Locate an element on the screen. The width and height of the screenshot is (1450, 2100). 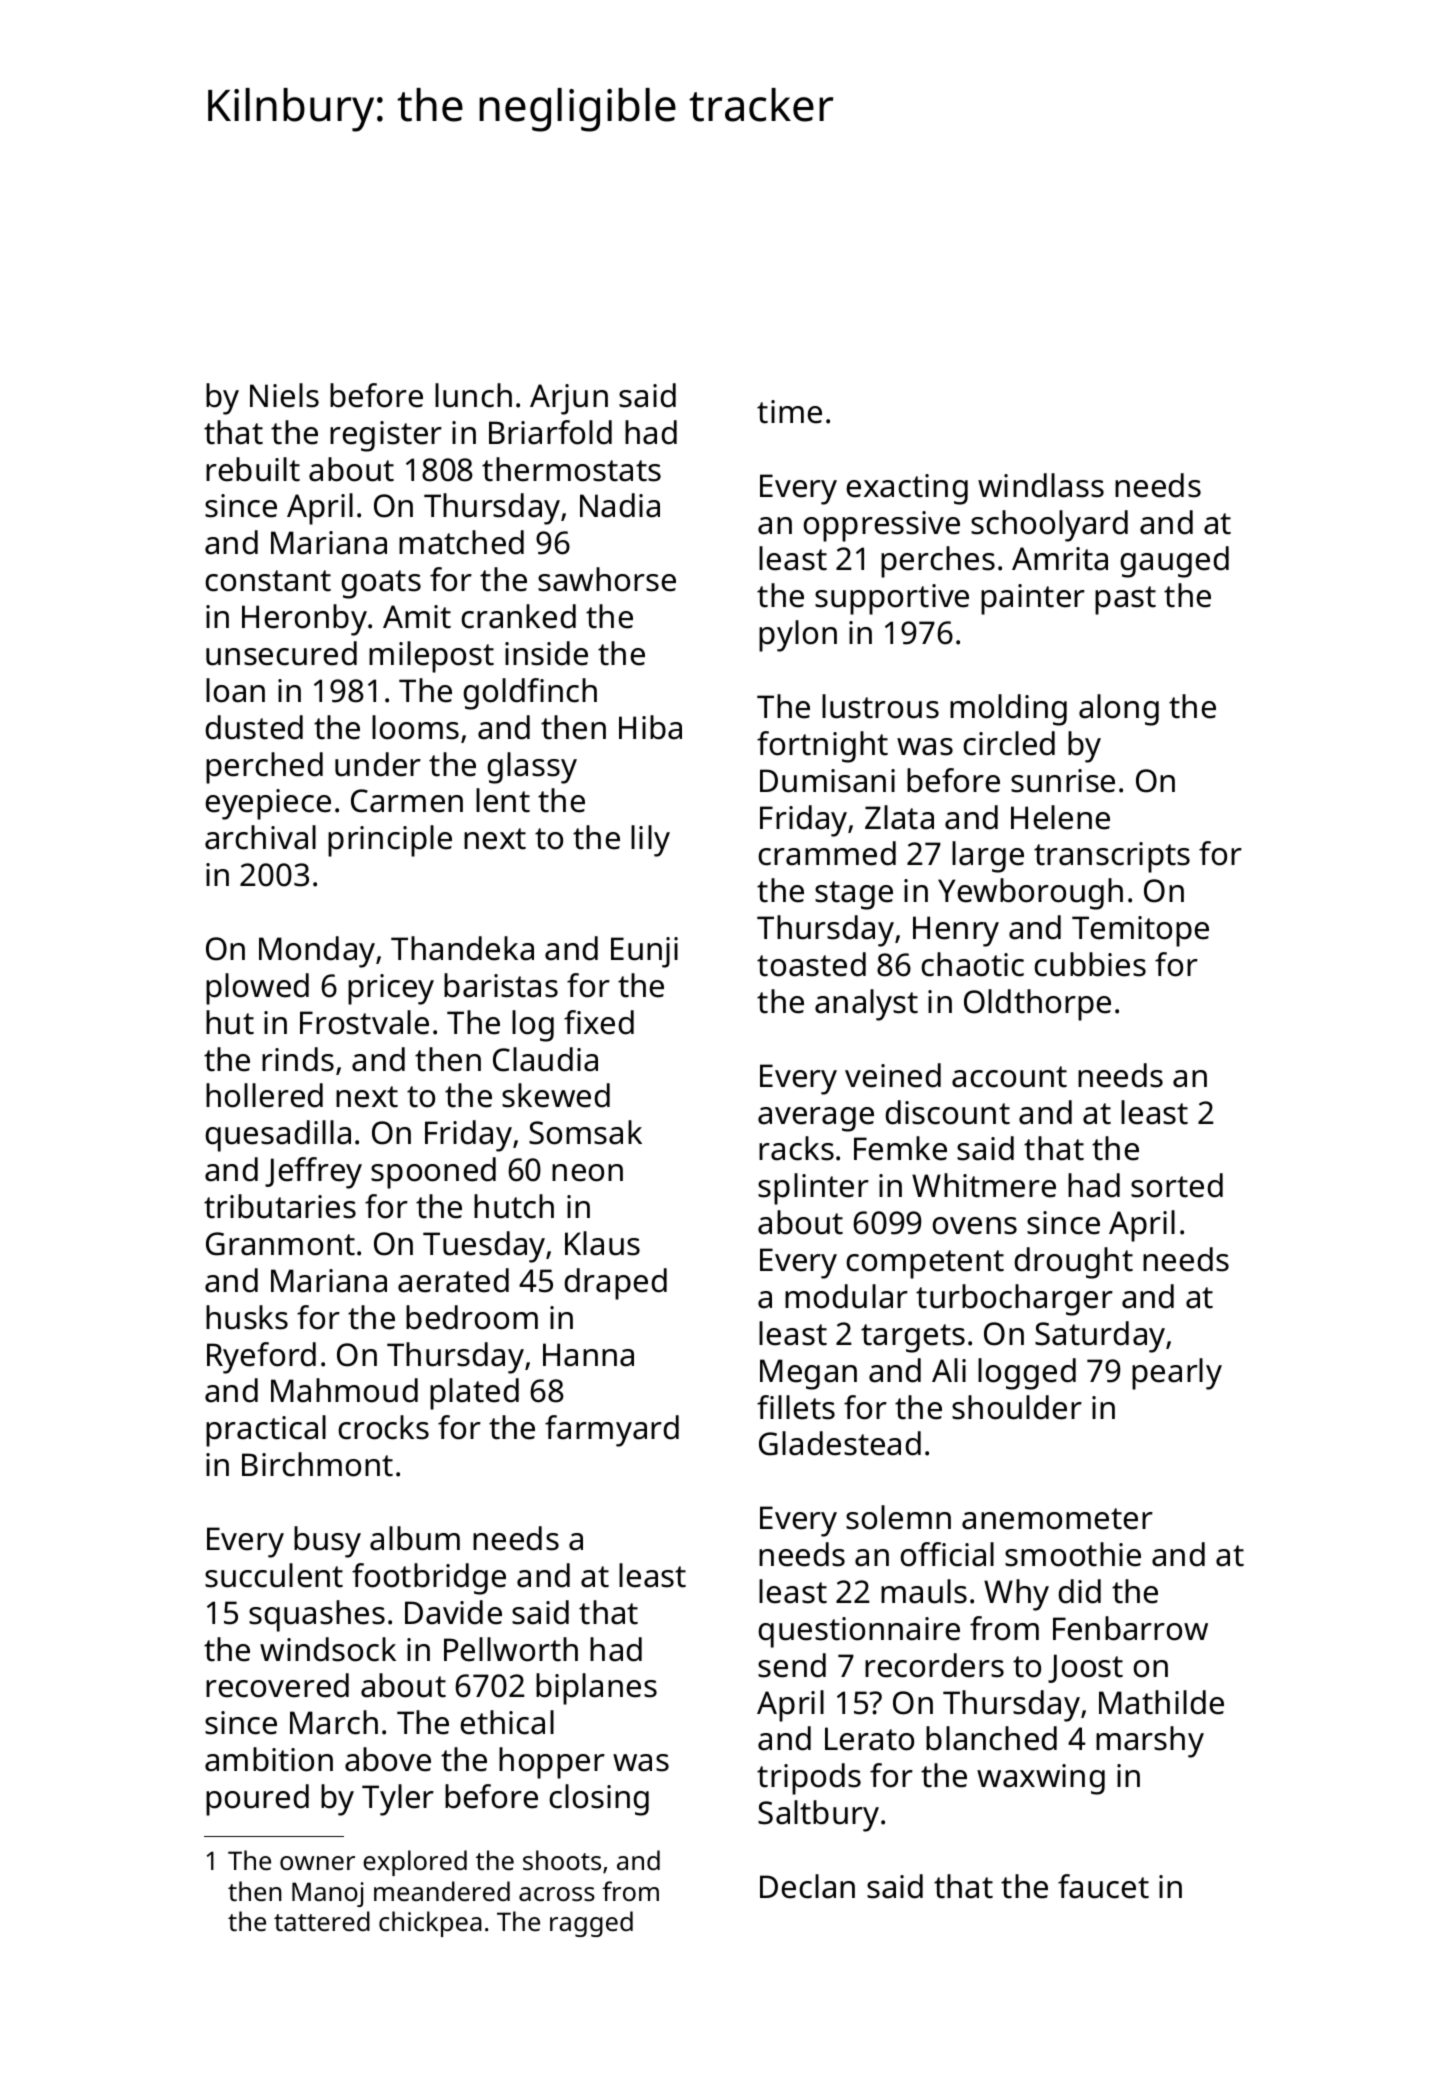
exacting is located at coordinates (907, 489).
